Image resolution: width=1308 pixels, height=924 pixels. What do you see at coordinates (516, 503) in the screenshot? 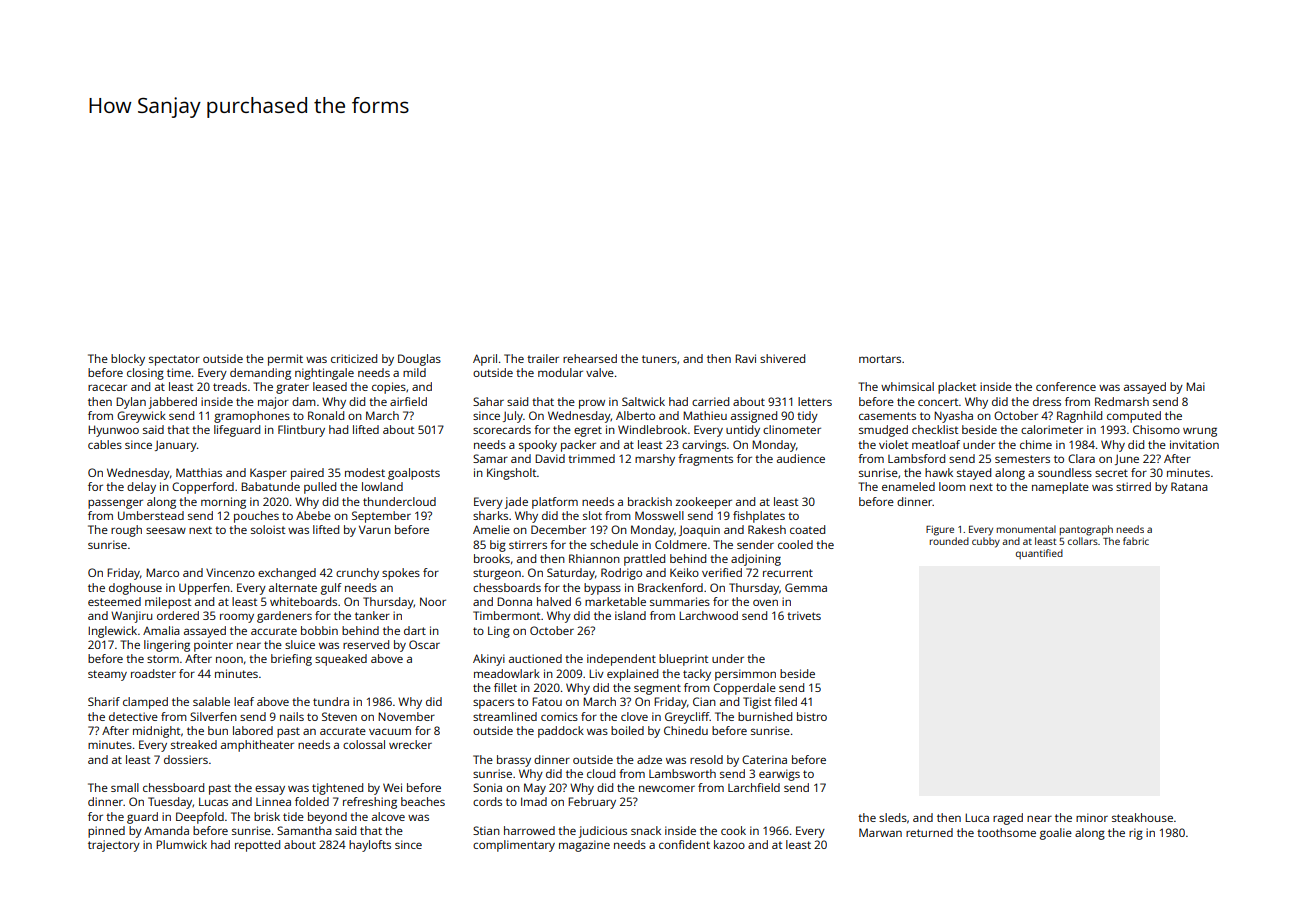
I see `jade` at bounding box center [516, 503].
